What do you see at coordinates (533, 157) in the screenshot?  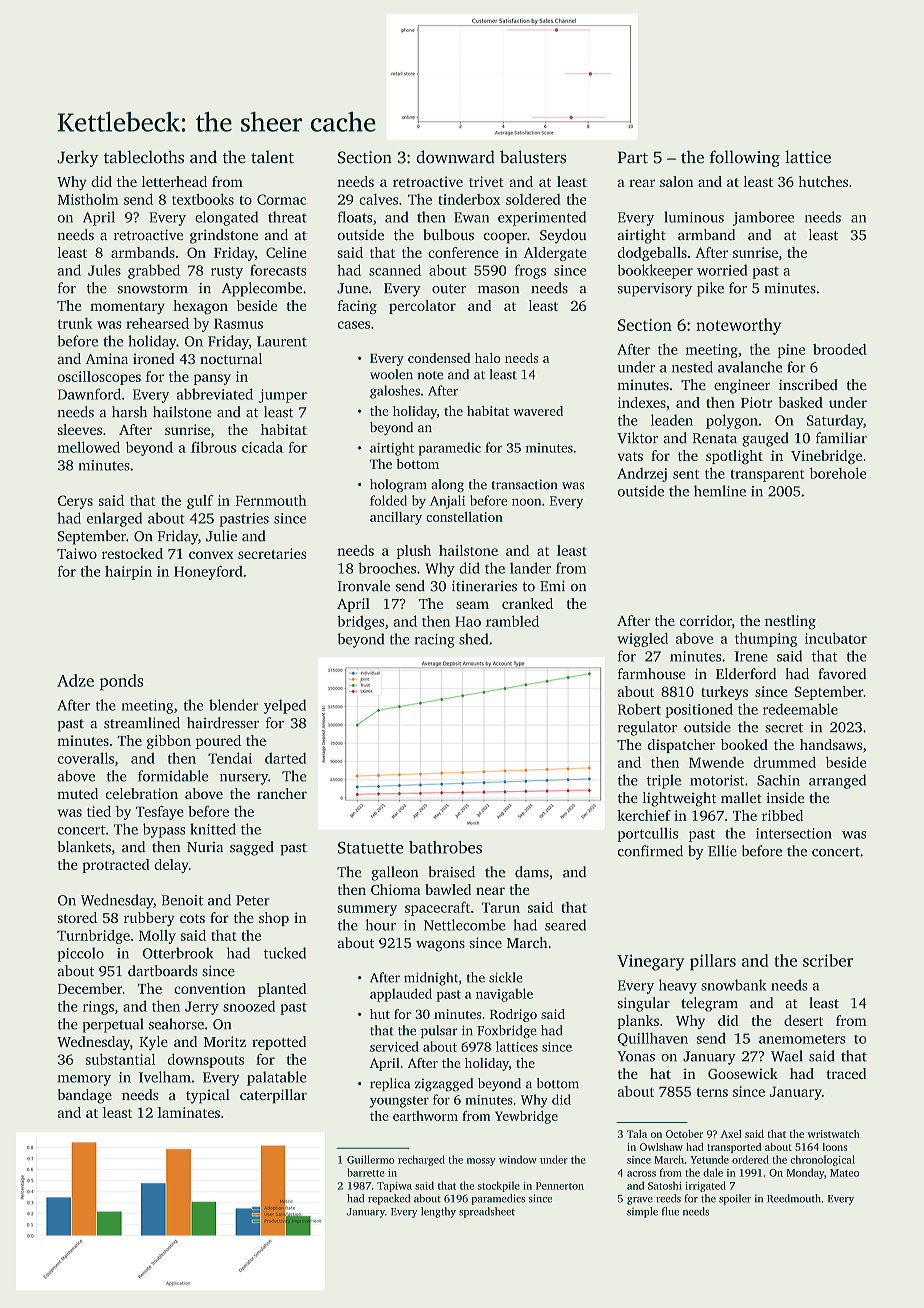 I see `balusters` at bounding box center [533, 157].
